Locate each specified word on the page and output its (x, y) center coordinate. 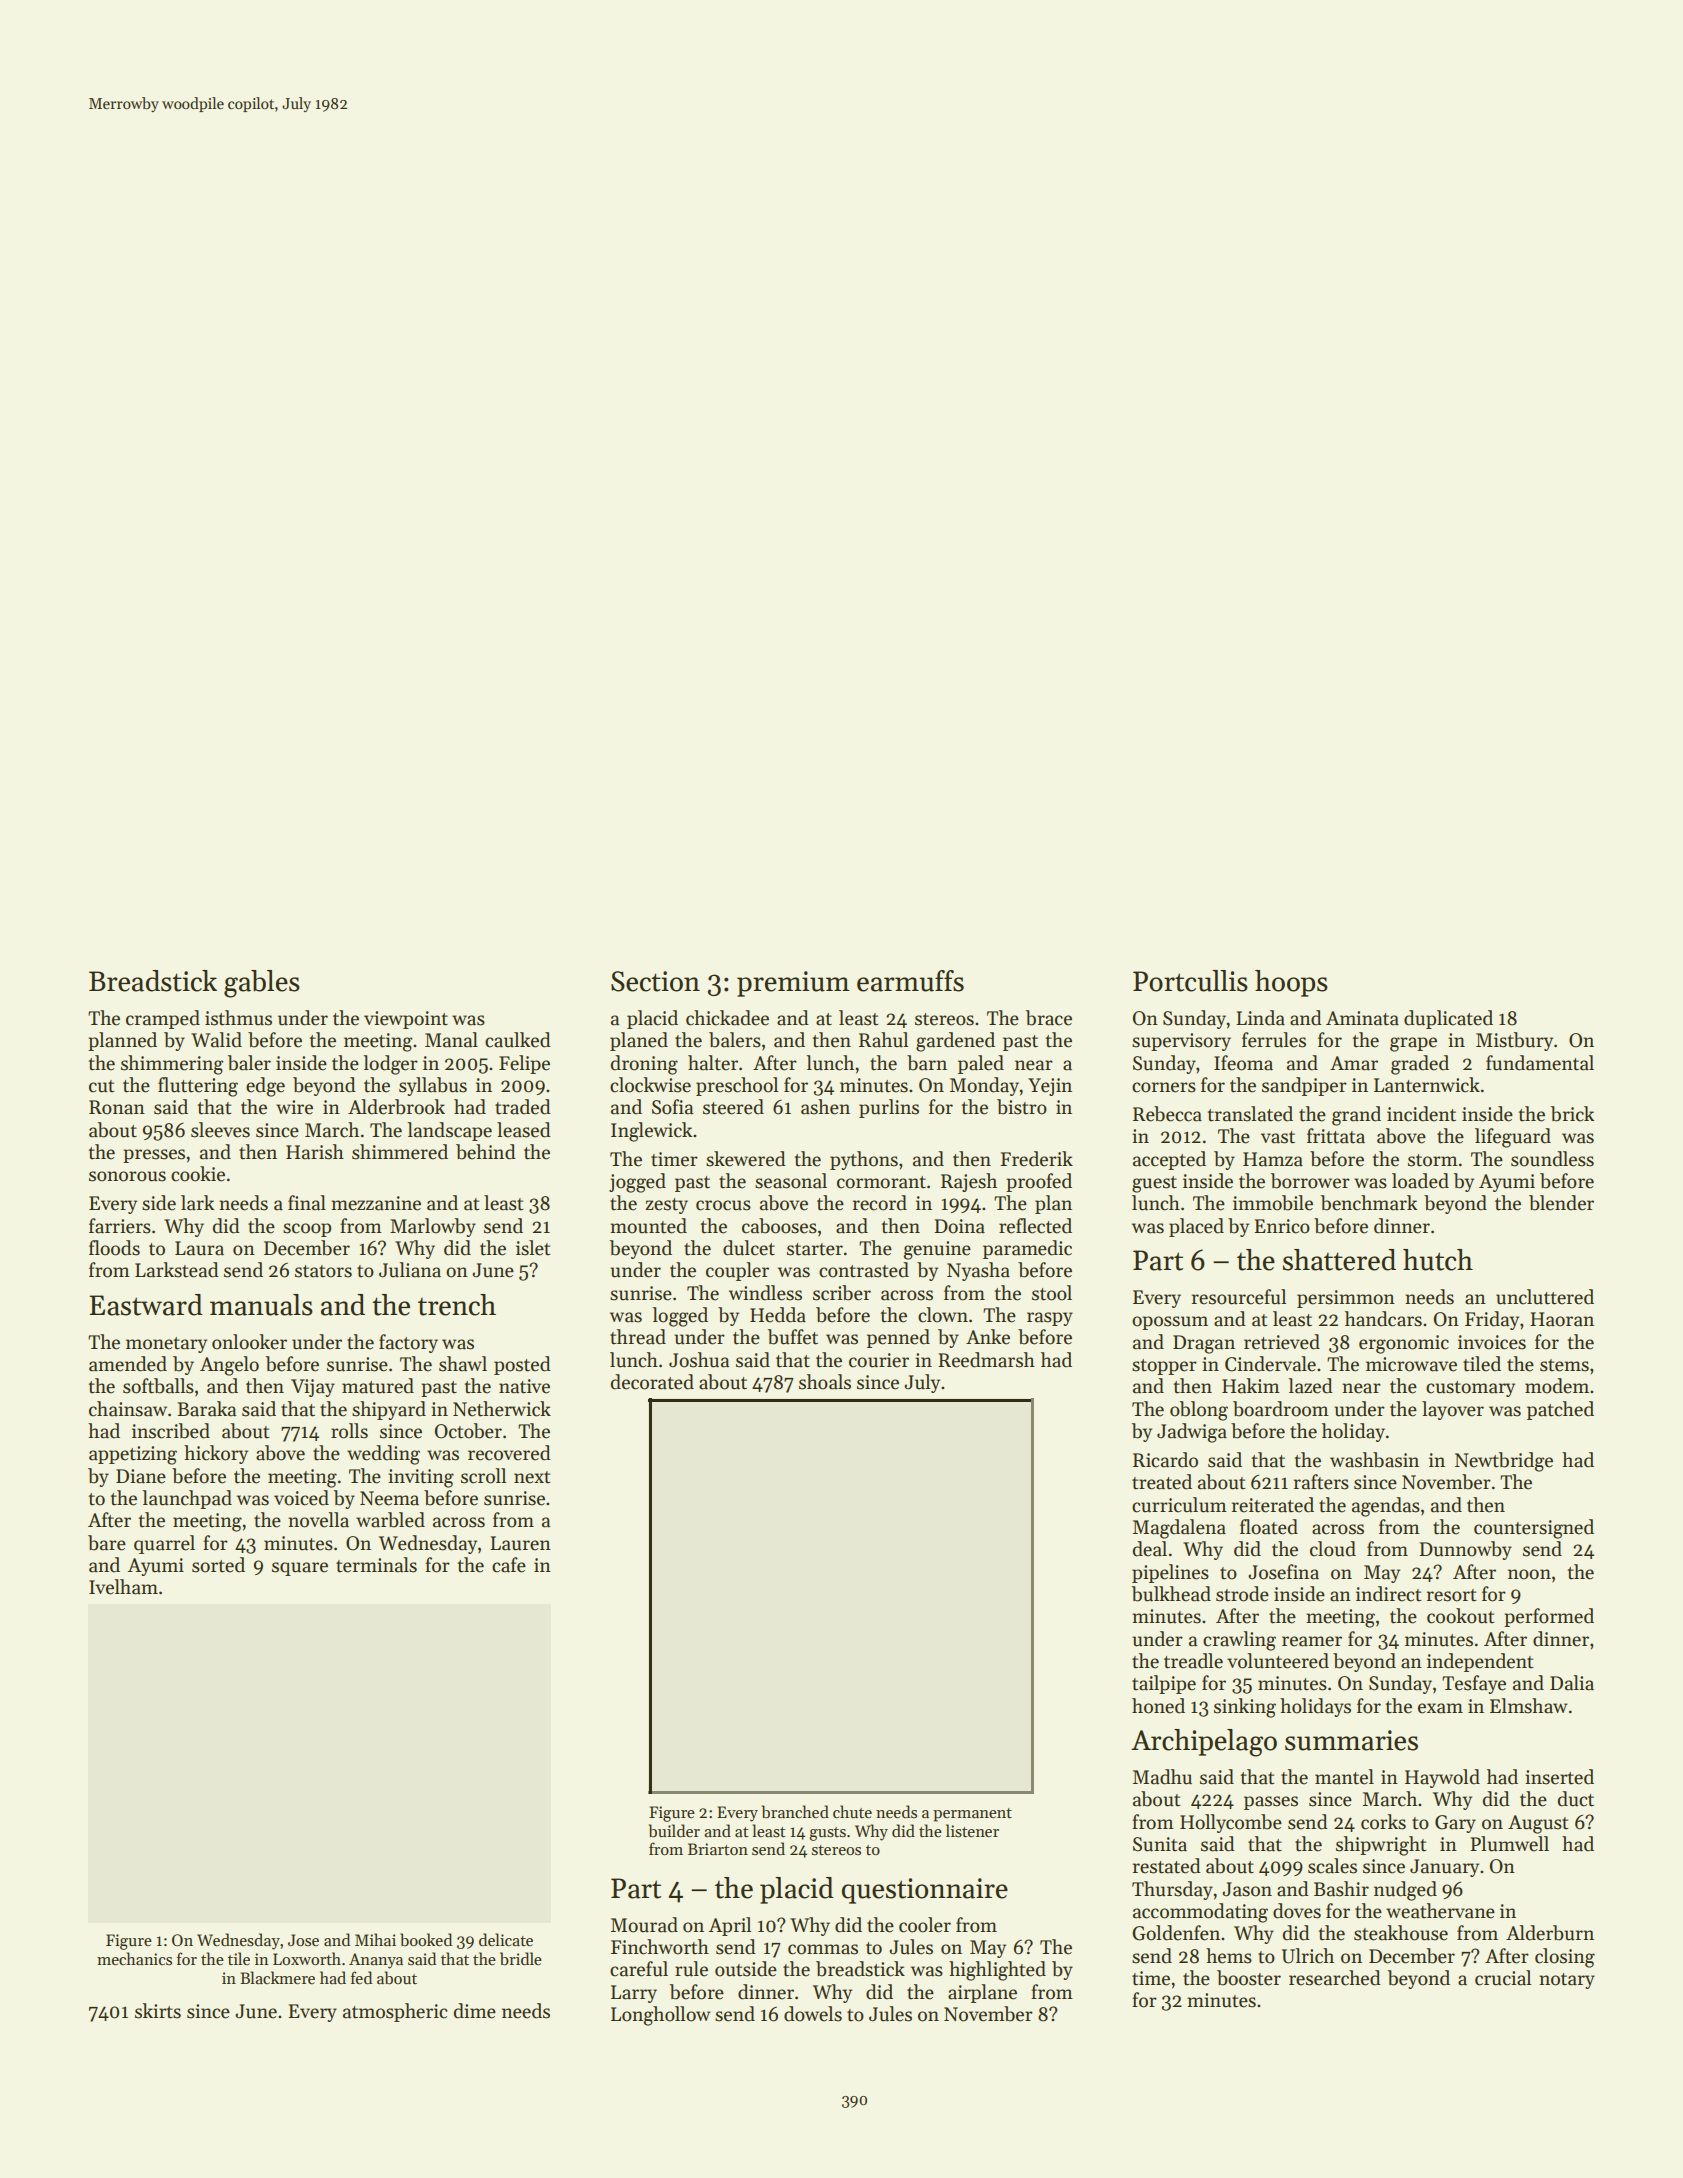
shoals (825, 1382)
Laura (199, 1248)
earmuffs (910, 981)
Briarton (718, 1849)
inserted (1559, 1777)
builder (674, 1831)
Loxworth (307, 1958)
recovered (509, 1453)
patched (1560, 1410)
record (880, 1203)
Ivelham (123, 1587)
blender (1561, 1203)
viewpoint (406, 1020)
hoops (1291, 983)
